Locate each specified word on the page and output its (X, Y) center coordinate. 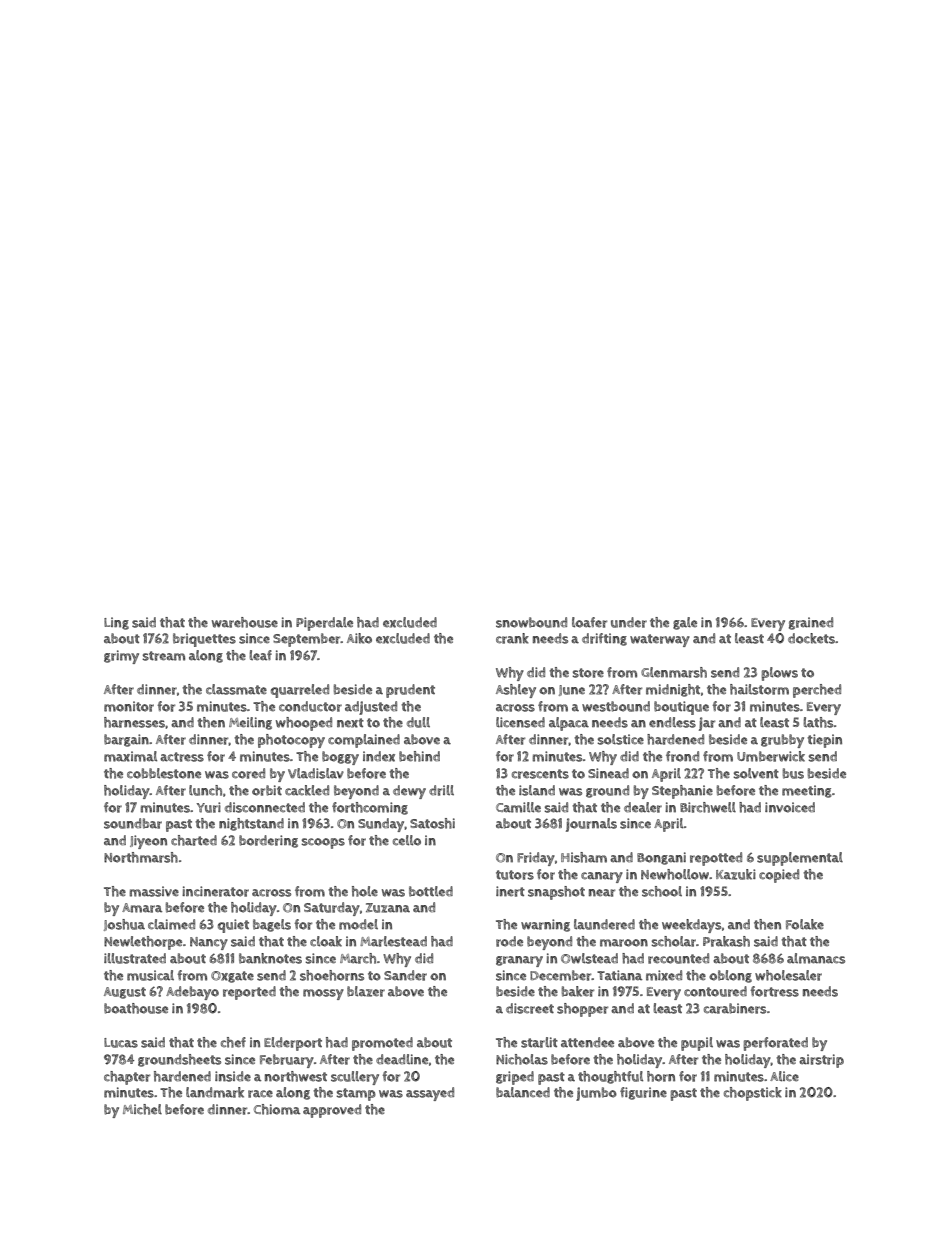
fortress (774, 991)
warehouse (245, 622)
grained (811, 623)
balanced (523, 1092)
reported (249, 993)
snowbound (531, 622)
